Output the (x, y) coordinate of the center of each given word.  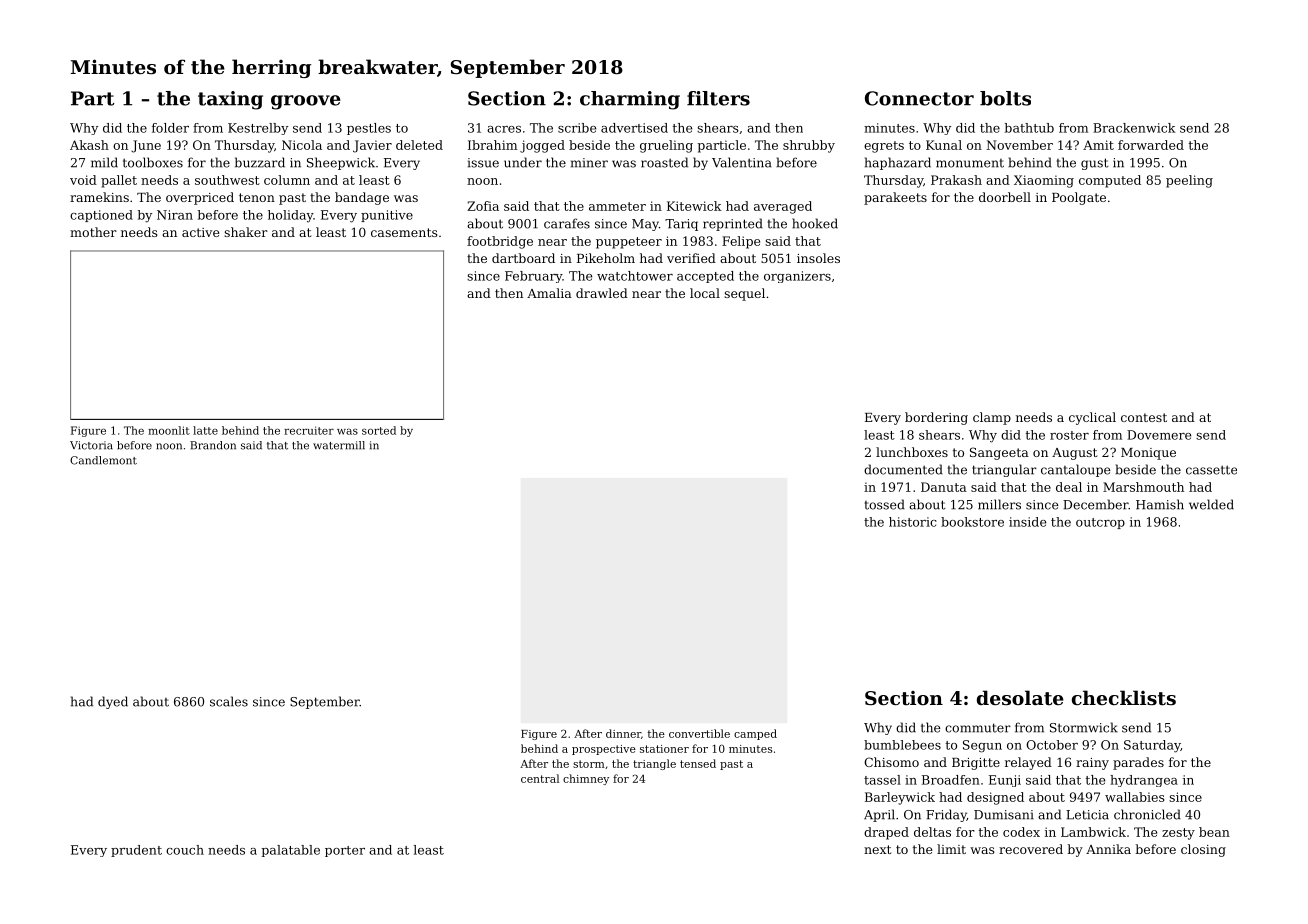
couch (185, 850)
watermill (339, 445)
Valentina (742, 162)
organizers (797, 277)
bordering (936, 418)
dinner (623, 733)
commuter (978, 728)
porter (345, 851)
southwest (227, 180)
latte (205, 430)
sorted (379, 430)
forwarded (1151, 145)
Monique (1148, 454)
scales (229, 701)
